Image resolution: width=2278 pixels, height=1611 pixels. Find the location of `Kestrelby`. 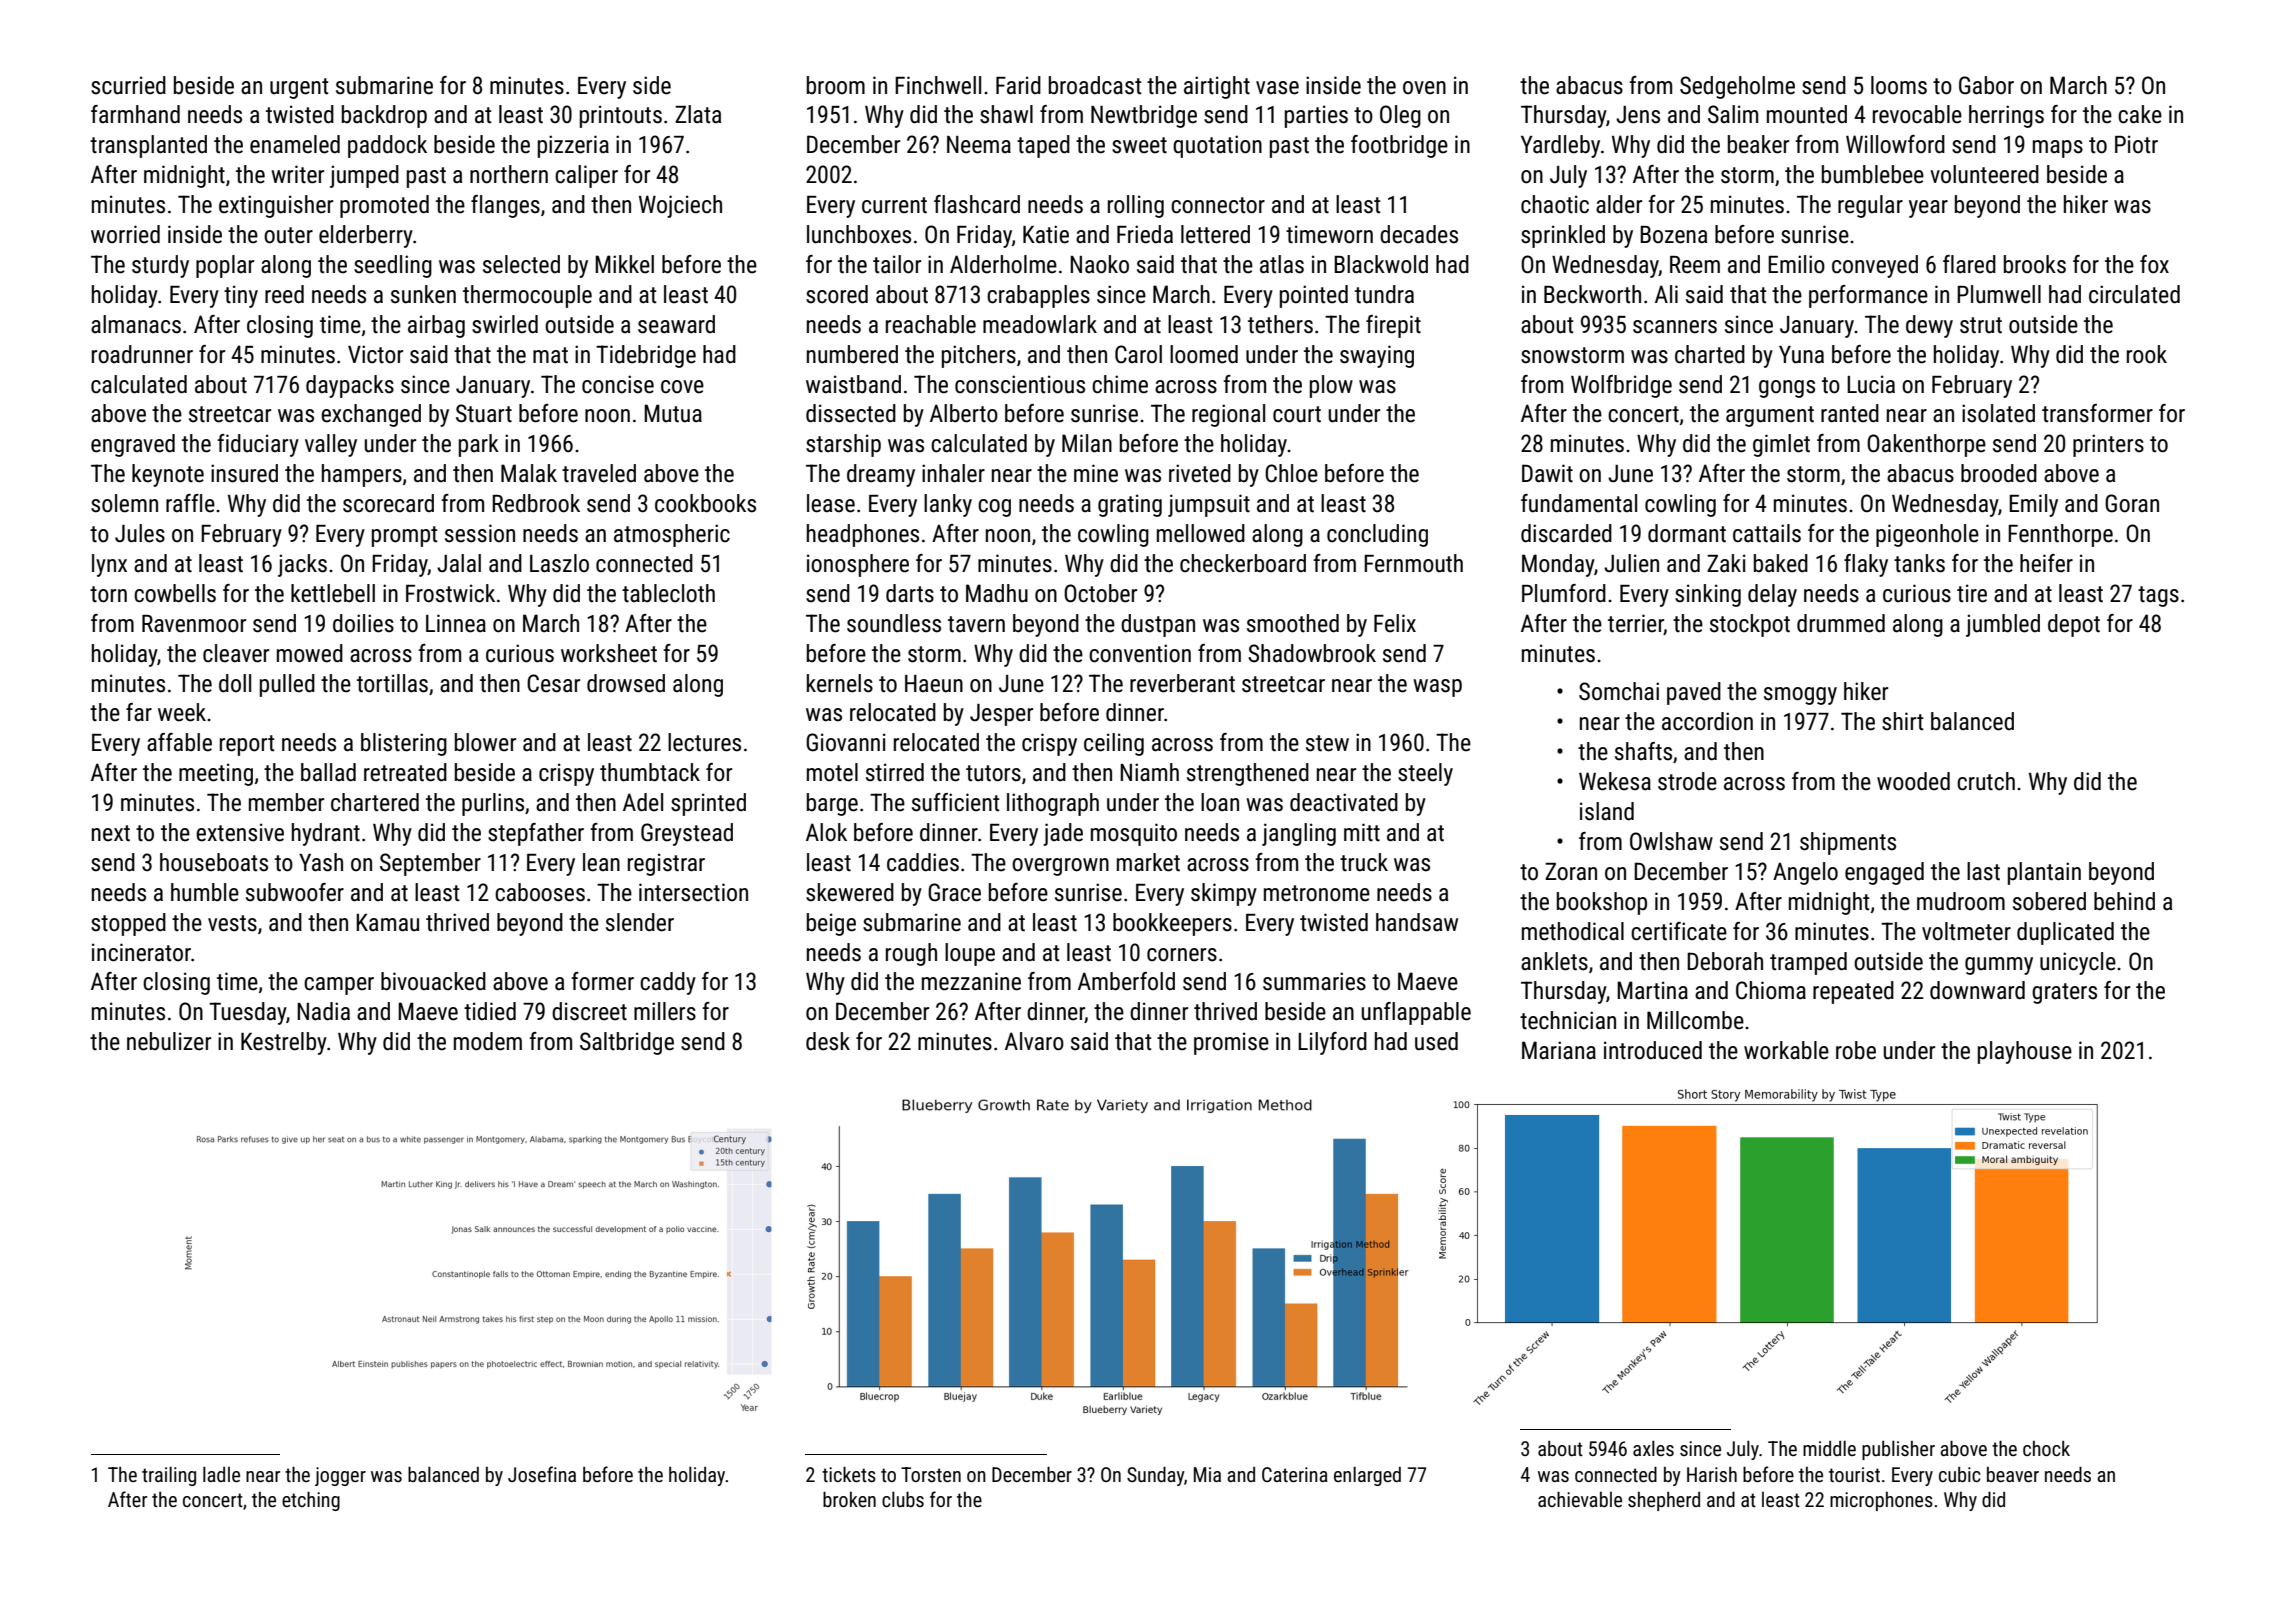

Kestrelby is located at coordinates (284, 1043).
